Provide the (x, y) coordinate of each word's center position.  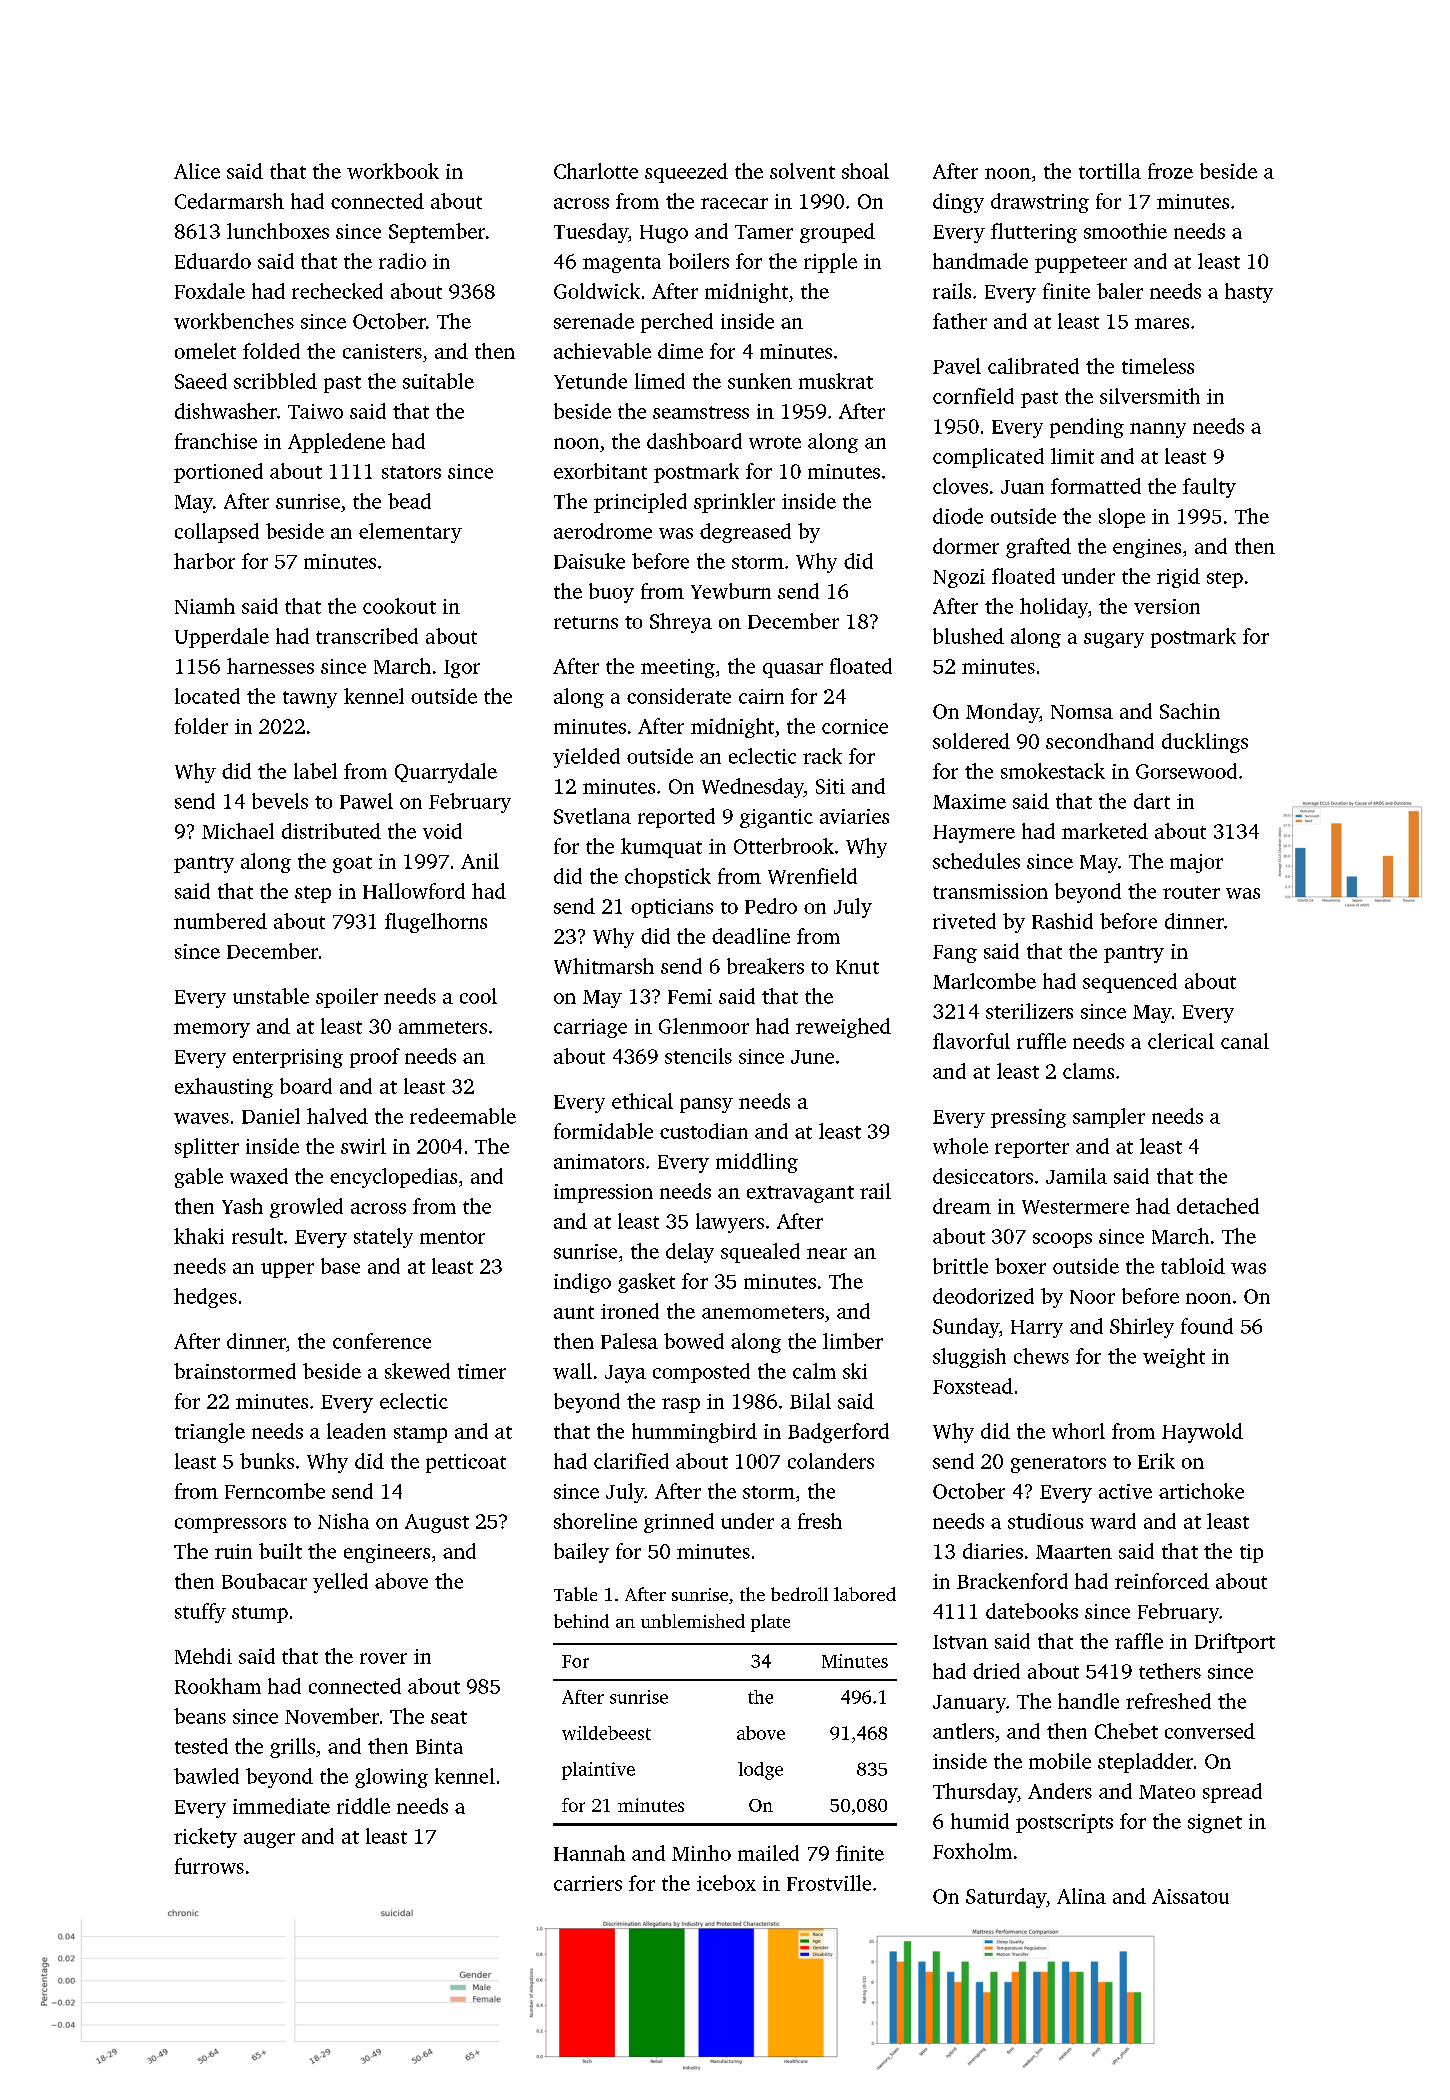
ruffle (1041, 1041)
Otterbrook (784, 846)
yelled (340, 1583)
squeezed (686, 173)
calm (814, 1371)
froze (1170, 171)
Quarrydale (446, 773)
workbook (393, 171)
